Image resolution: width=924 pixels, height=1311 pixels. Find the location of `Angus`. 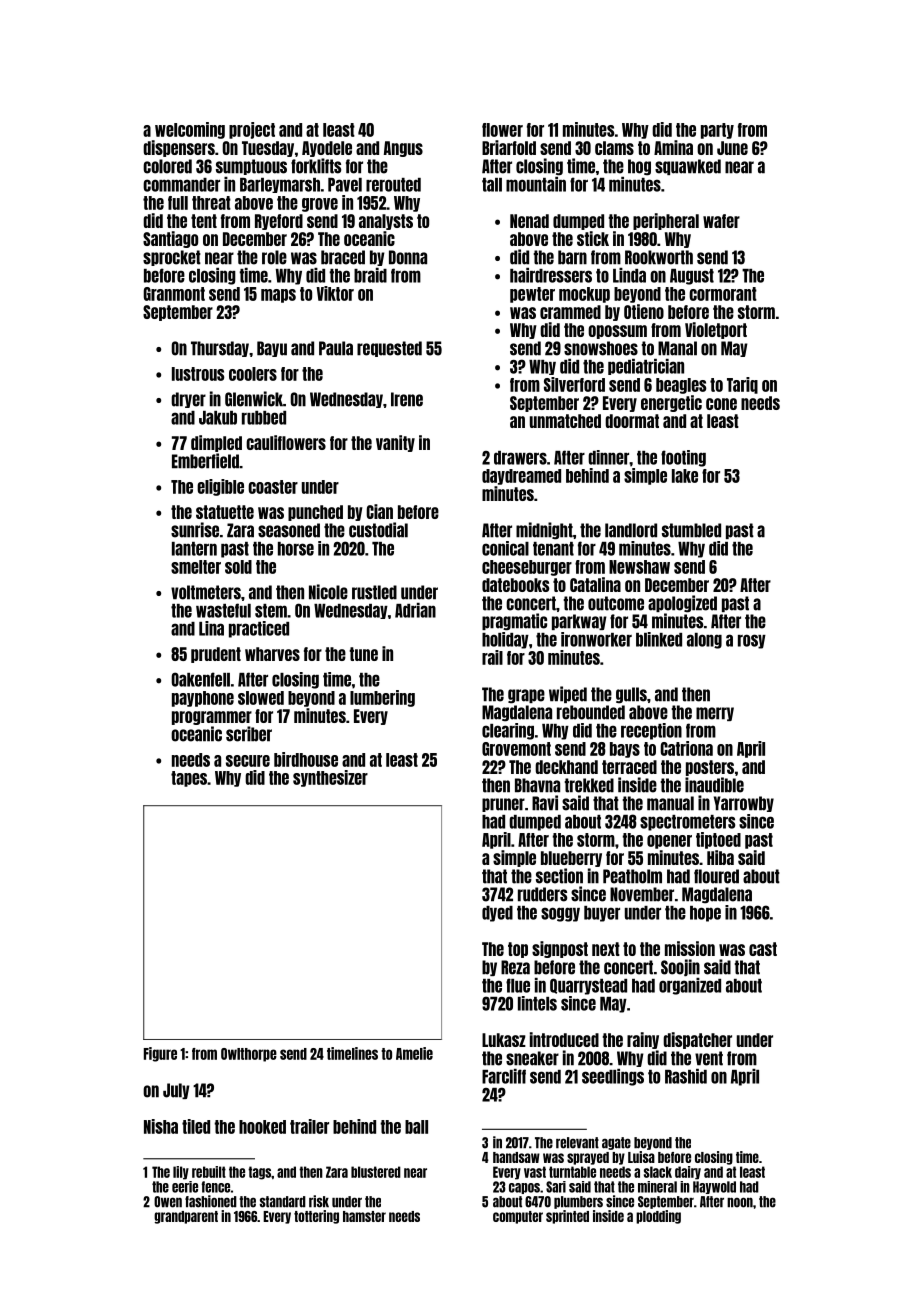

Angus is located at coordinates (403, 149).
